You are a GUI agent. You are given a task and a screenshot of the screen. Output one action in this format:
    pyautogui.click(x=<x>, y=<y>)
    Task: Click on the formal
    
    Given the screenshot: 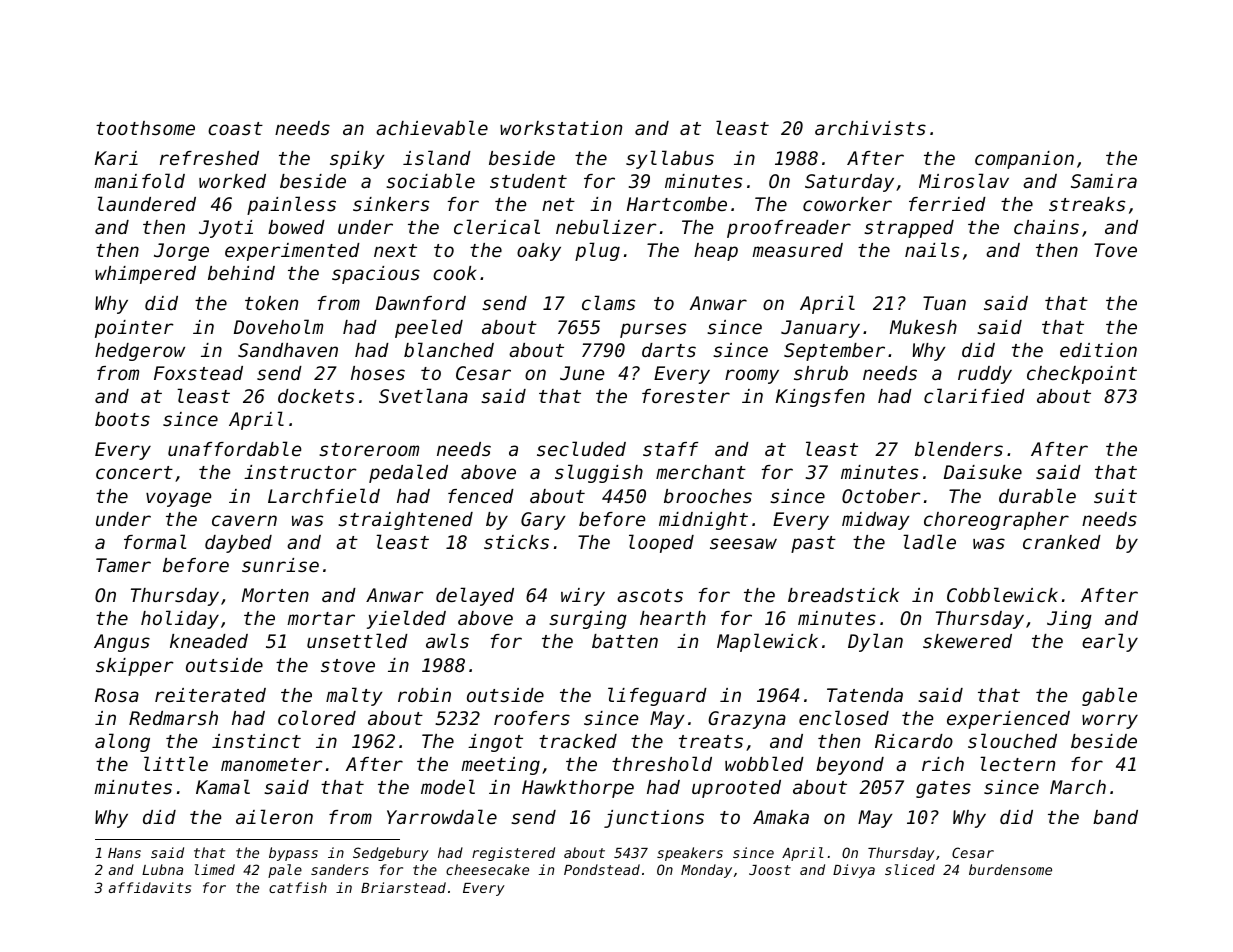 What is the action you would take?
    pyautogui.click(x=155, y=541)
